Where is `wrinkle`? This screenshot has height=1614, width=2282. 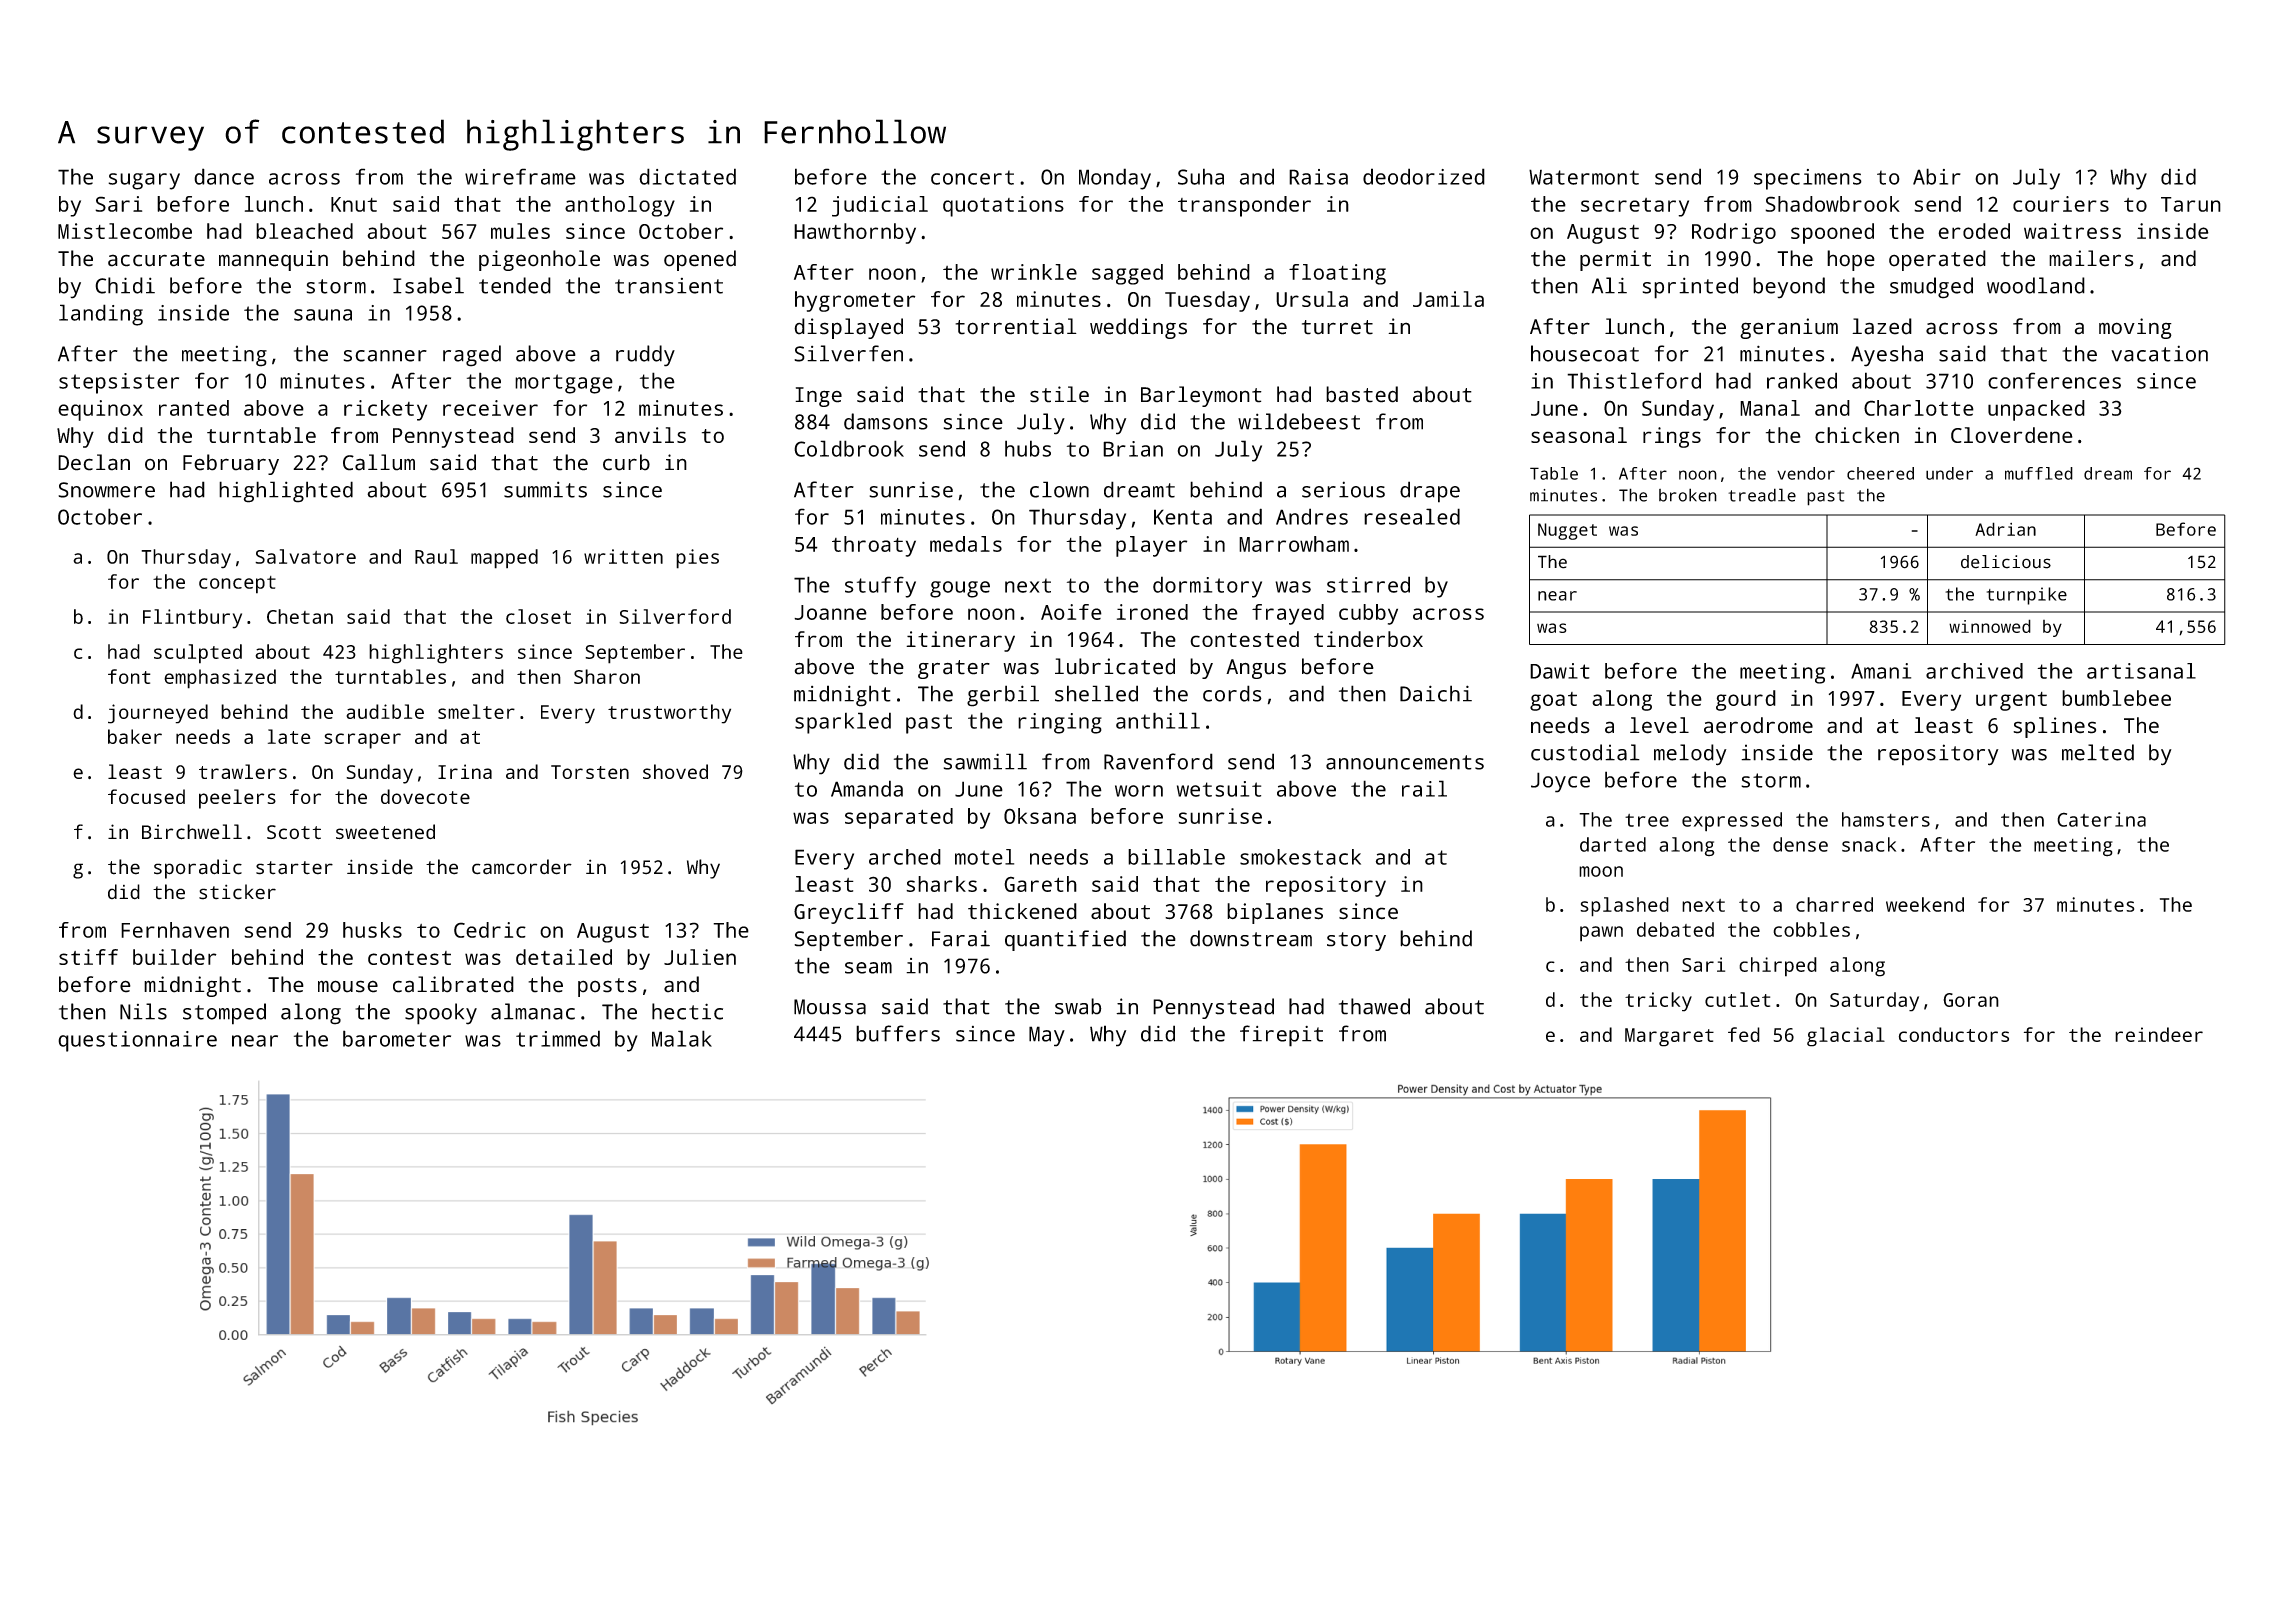 wrinkle is located at coordinates (1034, 272).
